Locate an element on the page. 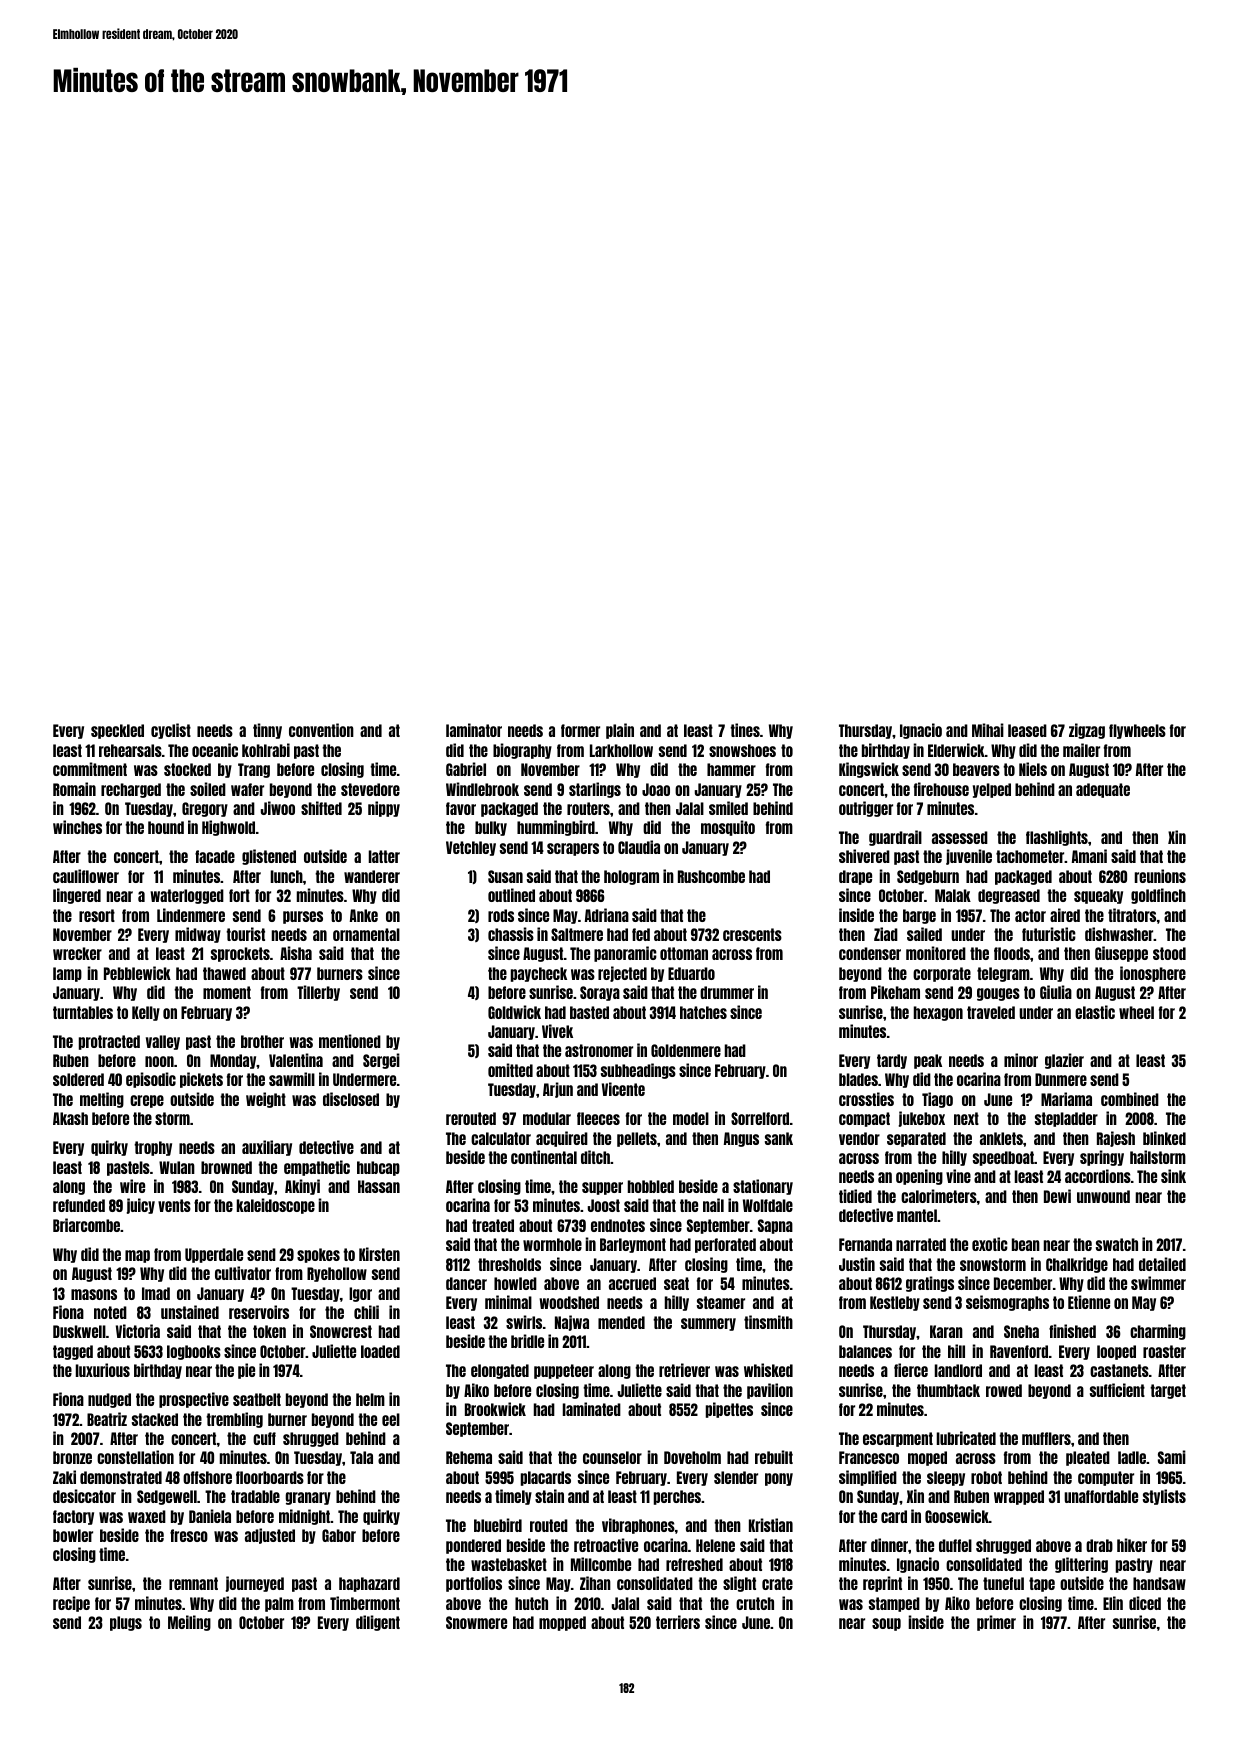  zigzag is located at coordinates (1087, 731).
